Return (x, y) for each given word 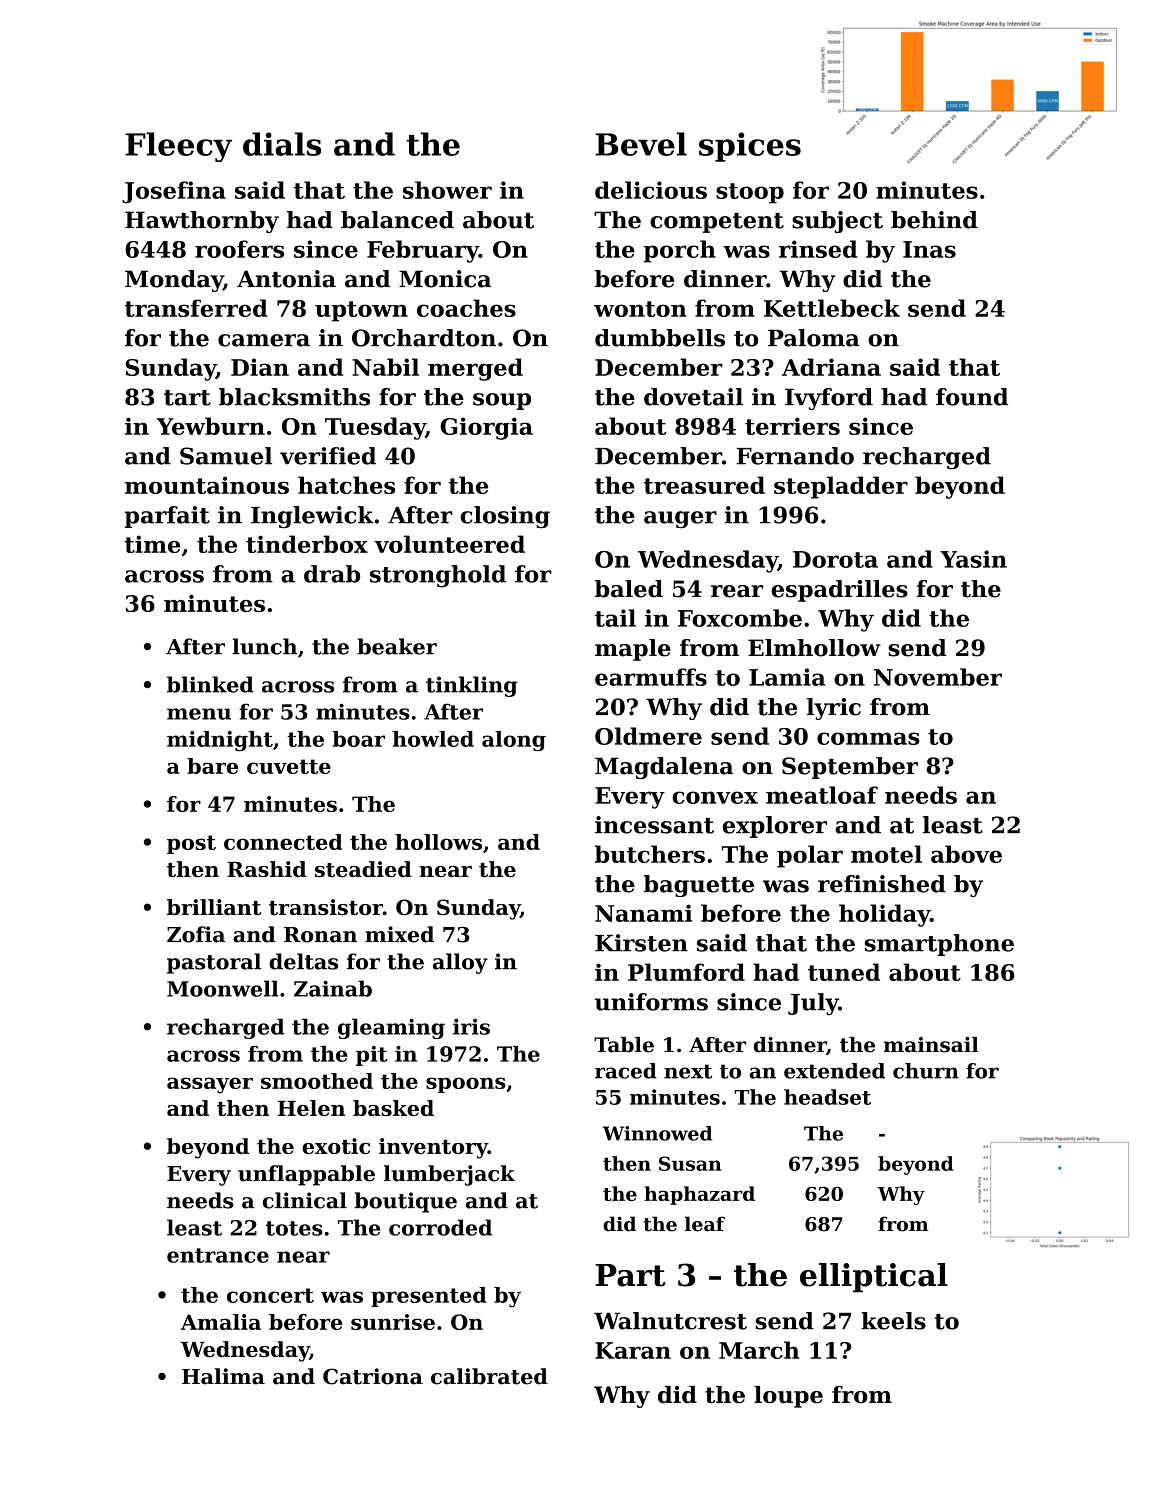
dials (282, 144)
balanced (397, 220)
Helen (311, 1108)
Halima (223, 1376)
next (688, 1071)
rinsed (818, 249)
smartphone (939, 945)
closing (505, 517)
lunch (264, 646)
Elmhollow (814, 648)
